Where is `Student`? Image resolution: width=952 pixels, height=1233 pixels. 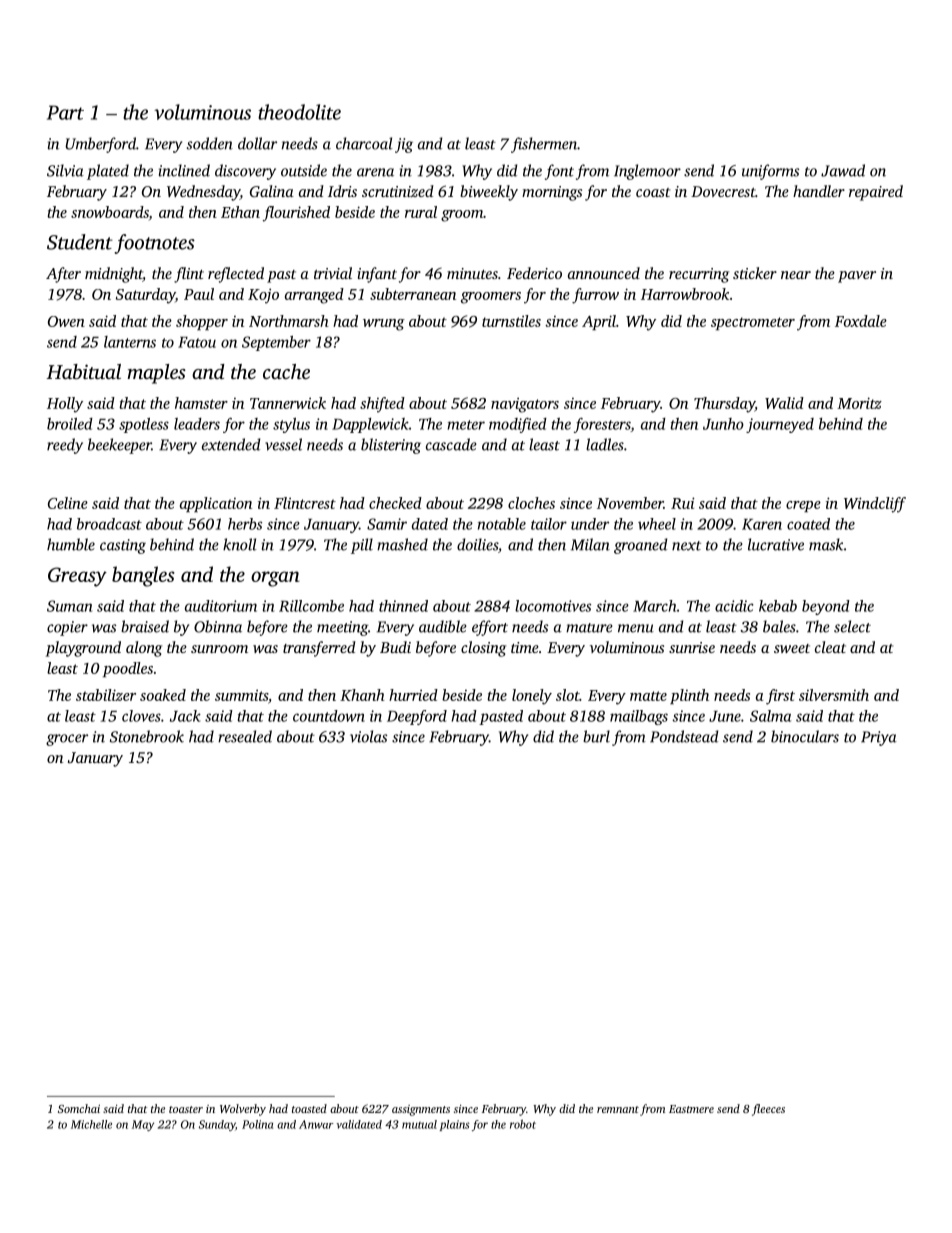 Student is located at coordinates (80, 242).
